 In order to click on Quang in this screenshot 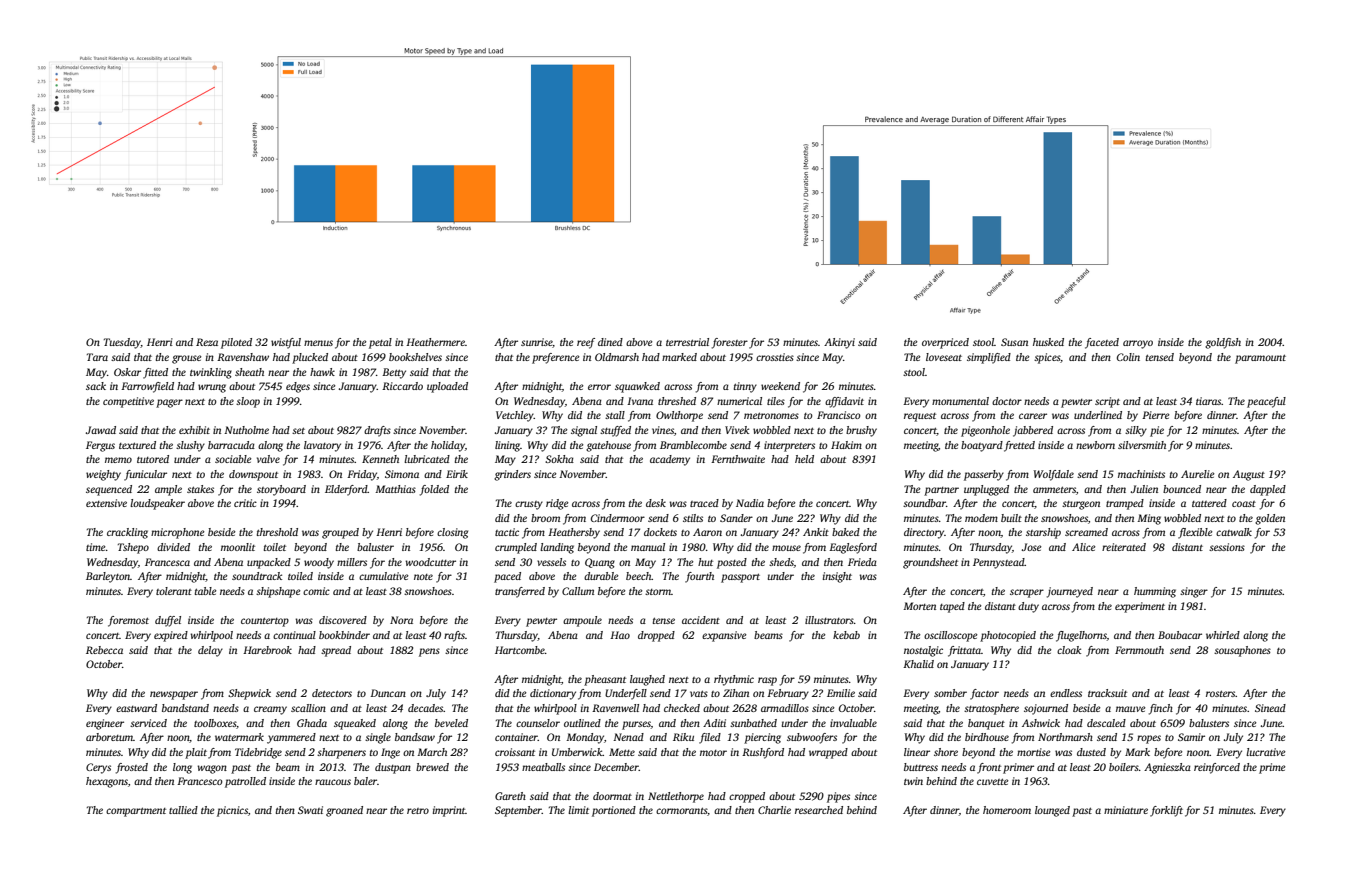, I will do `click(600, 563)`.
